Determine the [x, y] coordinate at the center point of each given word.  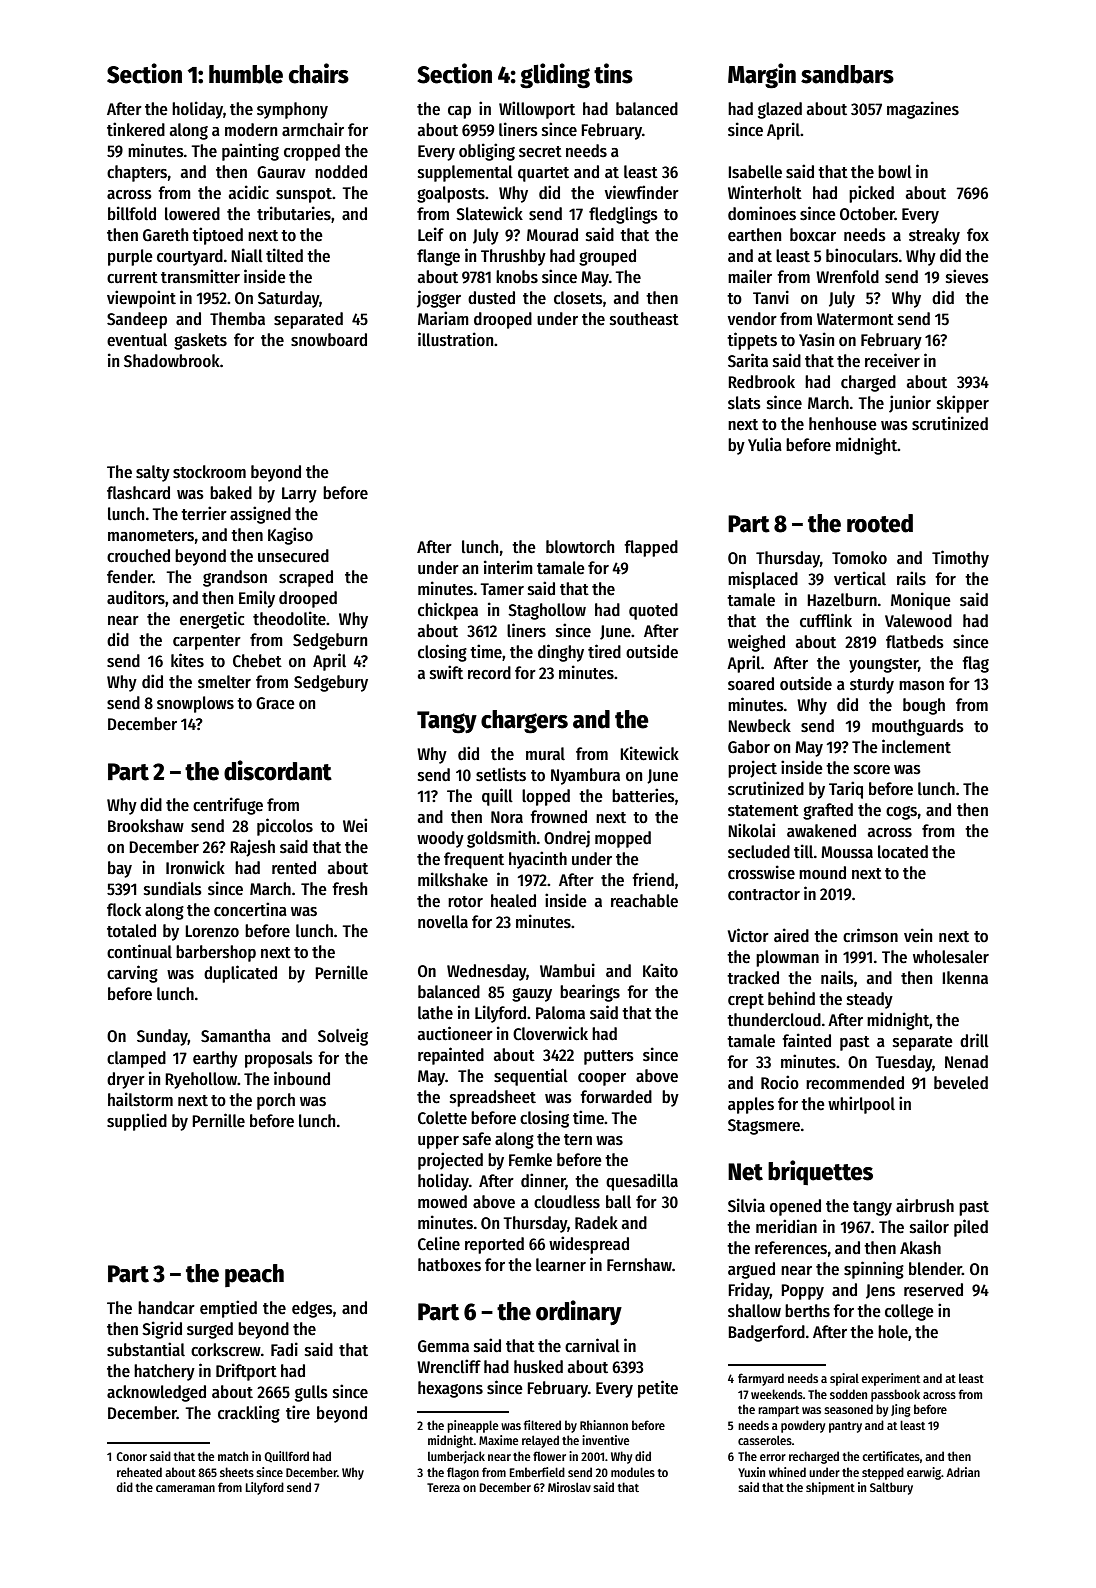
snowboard [329, 340]
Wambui [567, 970]
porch [276, 1101]
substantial [146, 1349]
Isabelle [755, 172]
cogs [901, 813]
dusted [491, 298]
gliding [555, 76]
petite [658, 1389]
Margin [762, 76]
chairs [319, 73]
